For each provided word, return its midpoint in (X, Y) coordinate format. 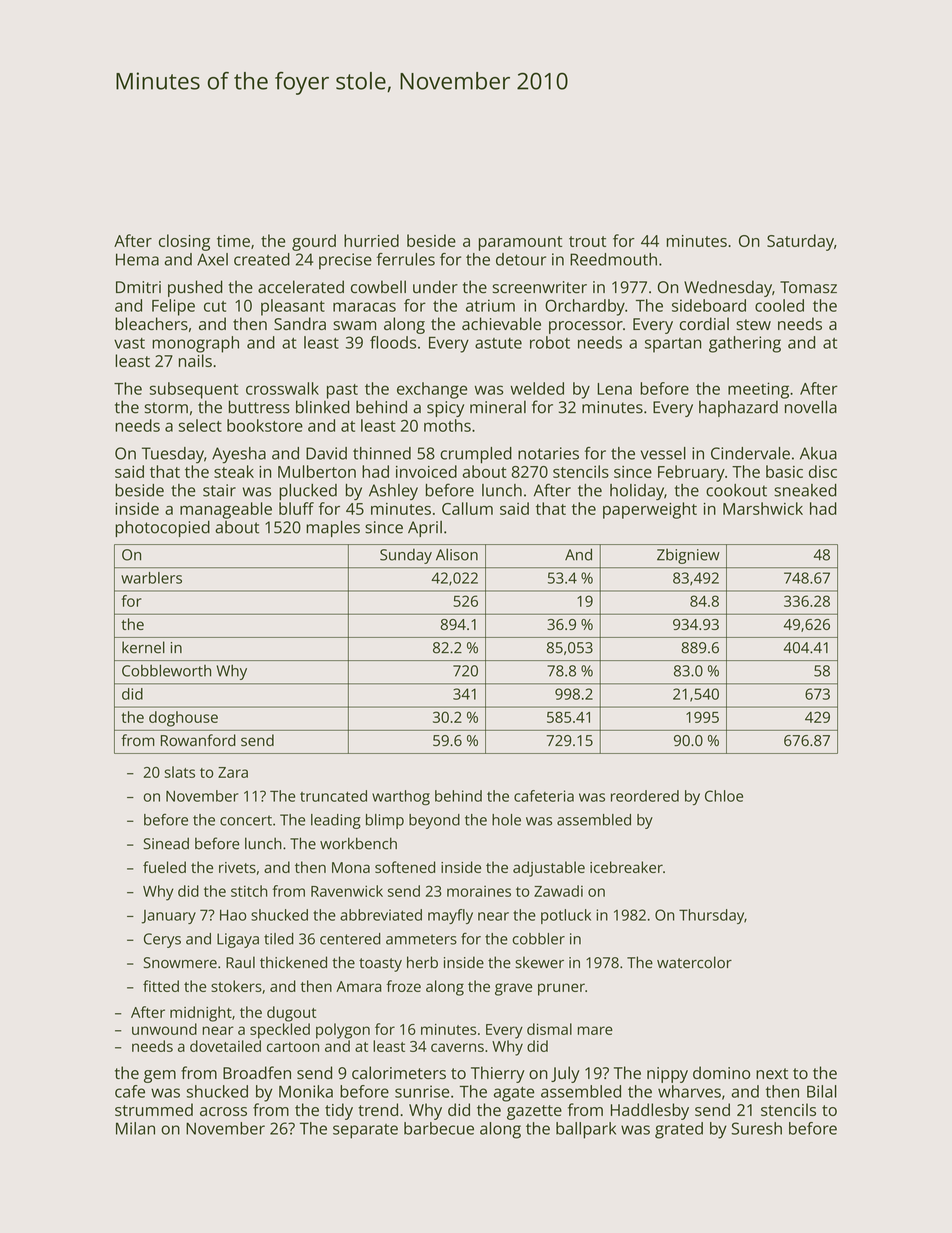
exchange (432, 390)
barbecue (439, 1128)
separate (365, 1131)
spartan (673, 345)
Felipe (173, 307)
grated (679, 1130)
